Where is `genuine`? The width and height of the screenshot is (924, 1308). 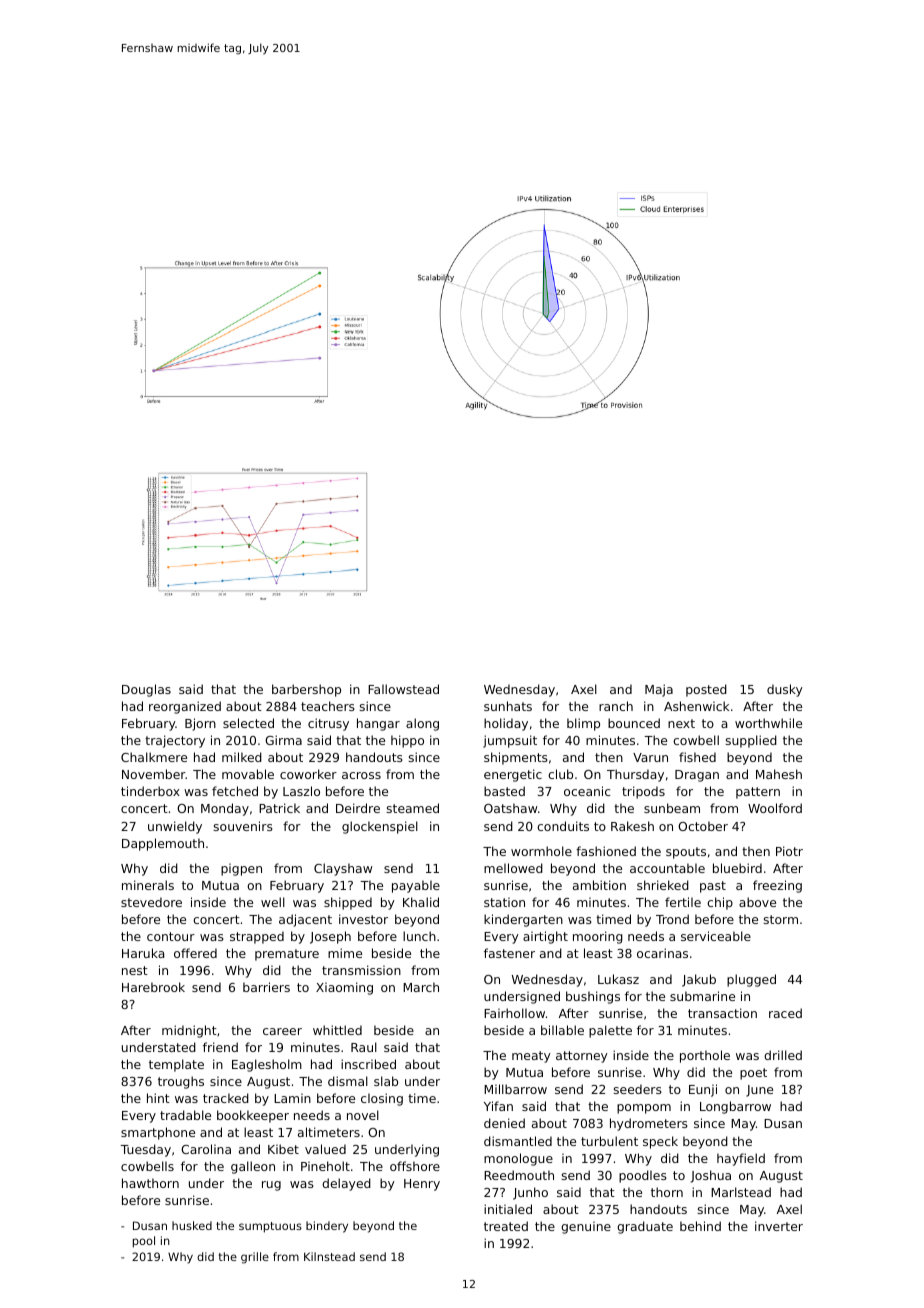 genuine is located at coordinates (586, 1227).
